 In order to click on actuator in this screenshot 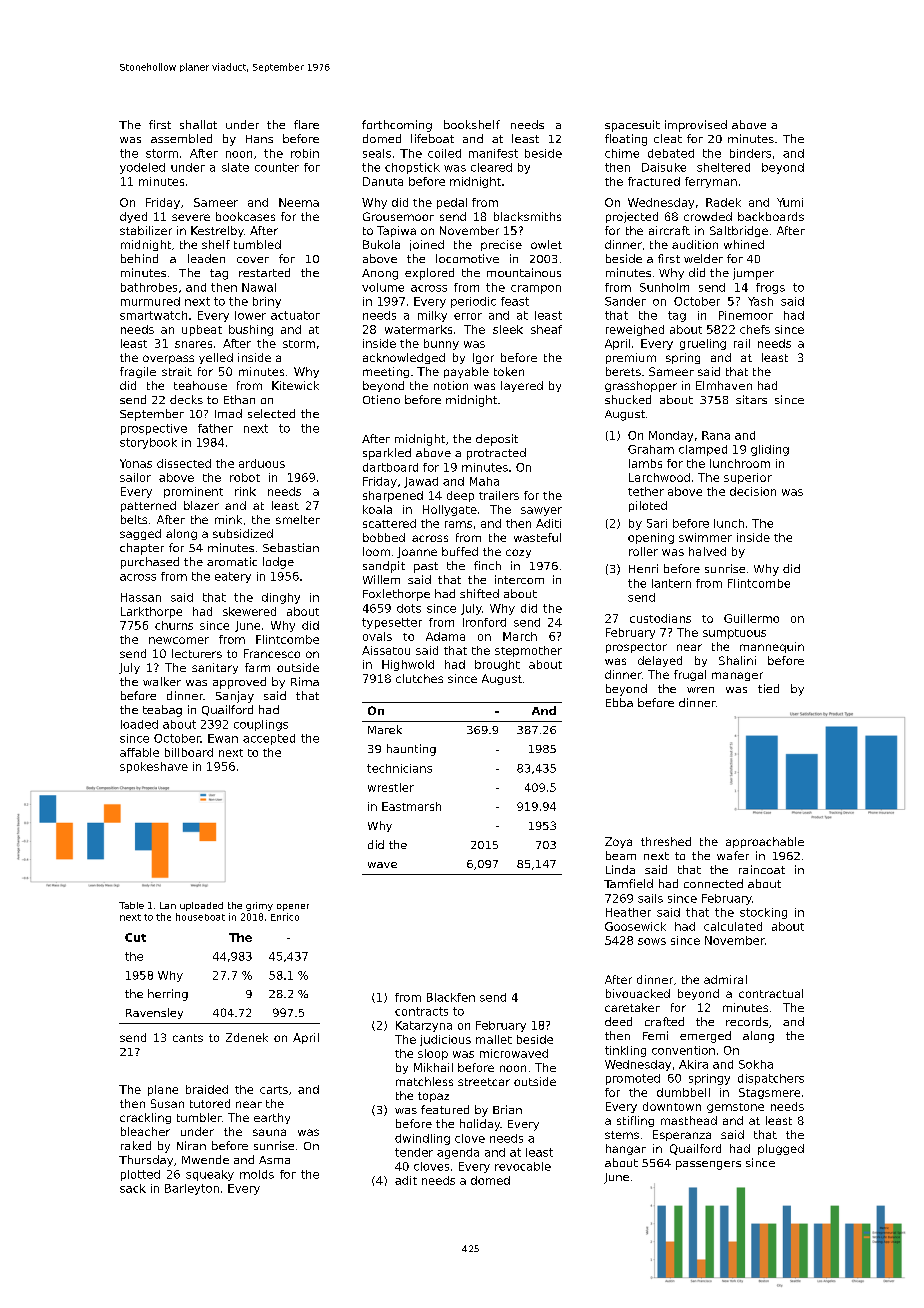, I will do `click(295, 315)`.
